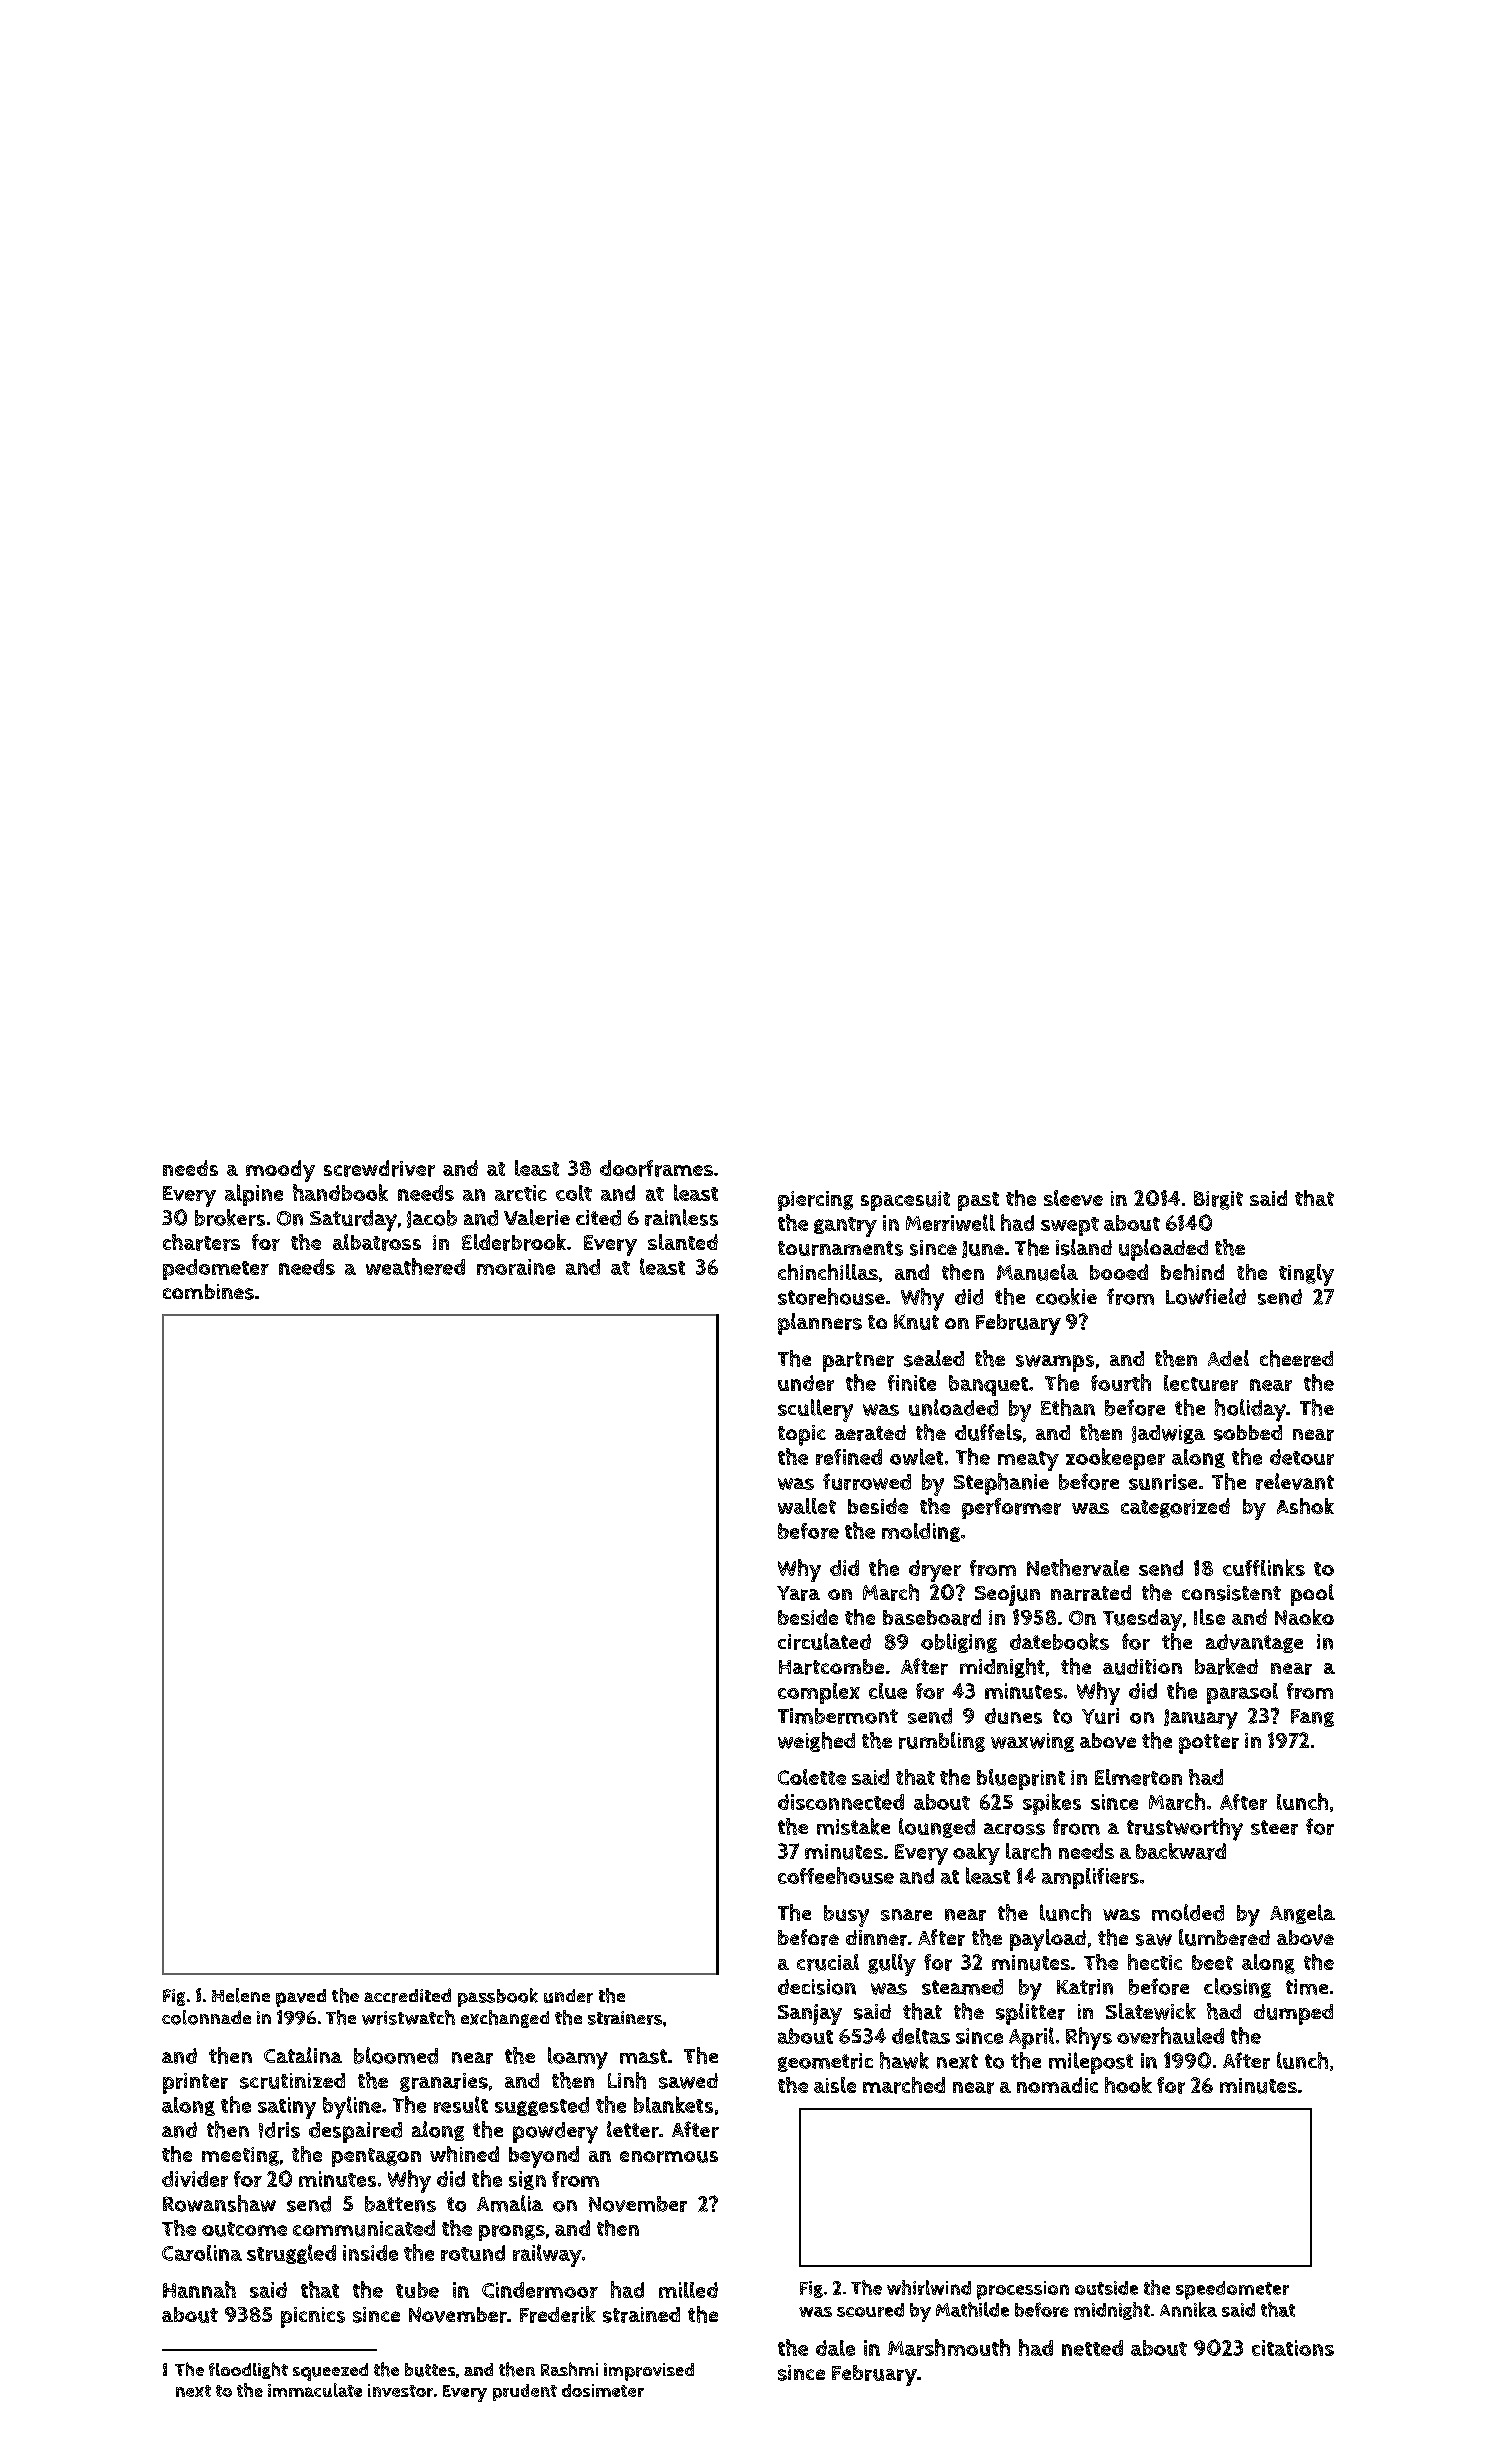  What do you see at coordinates (904, 2060) in the screenshot?
I see `hawk` at bounding box center [904, 2060].
